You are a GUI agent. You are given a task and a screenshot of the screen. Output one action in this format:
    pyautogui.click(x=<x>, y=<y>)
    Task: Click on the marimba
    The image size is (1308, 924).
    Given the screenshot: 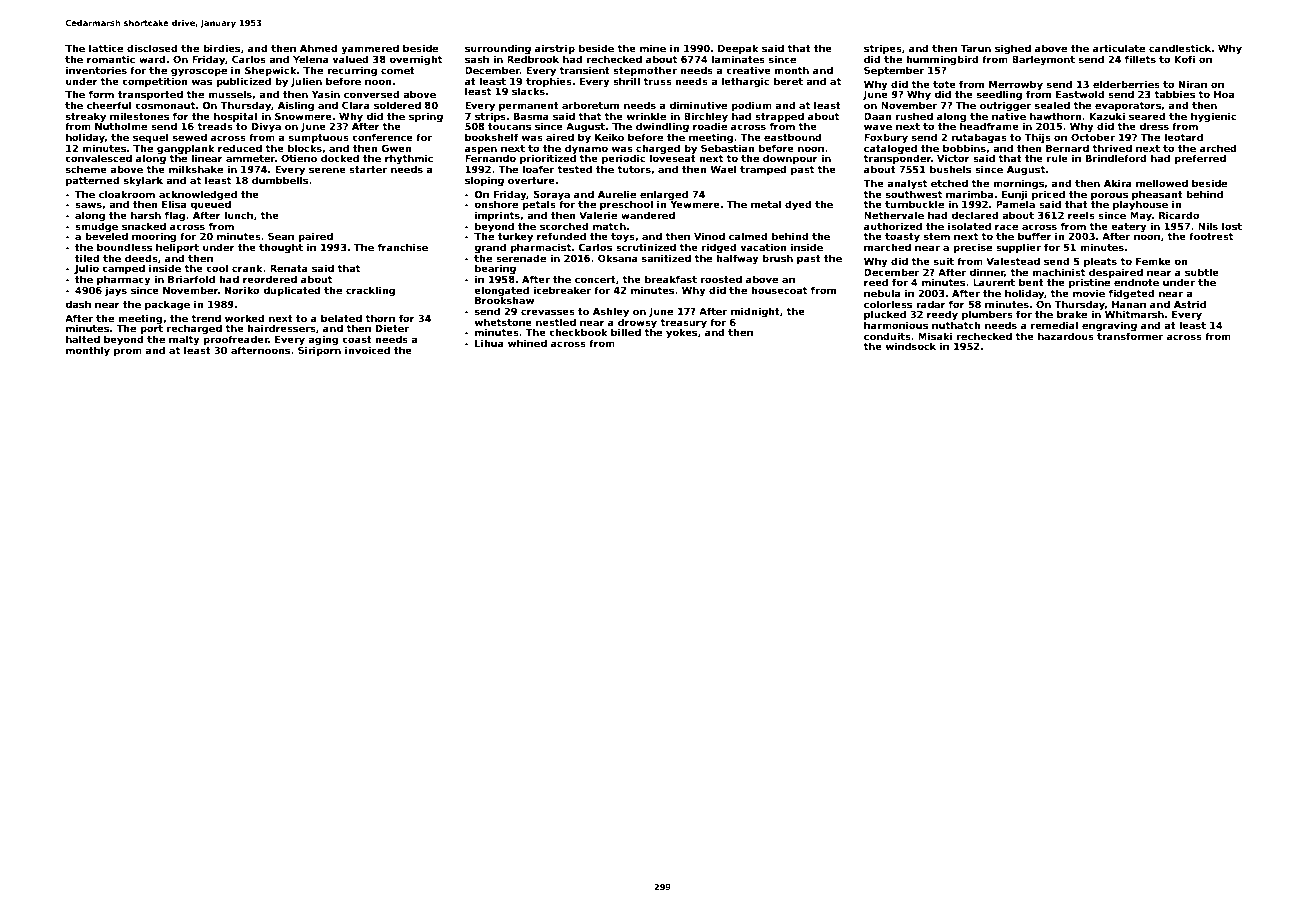 What is the action you would take?
    pyautogui.click(x=969, y=194)
